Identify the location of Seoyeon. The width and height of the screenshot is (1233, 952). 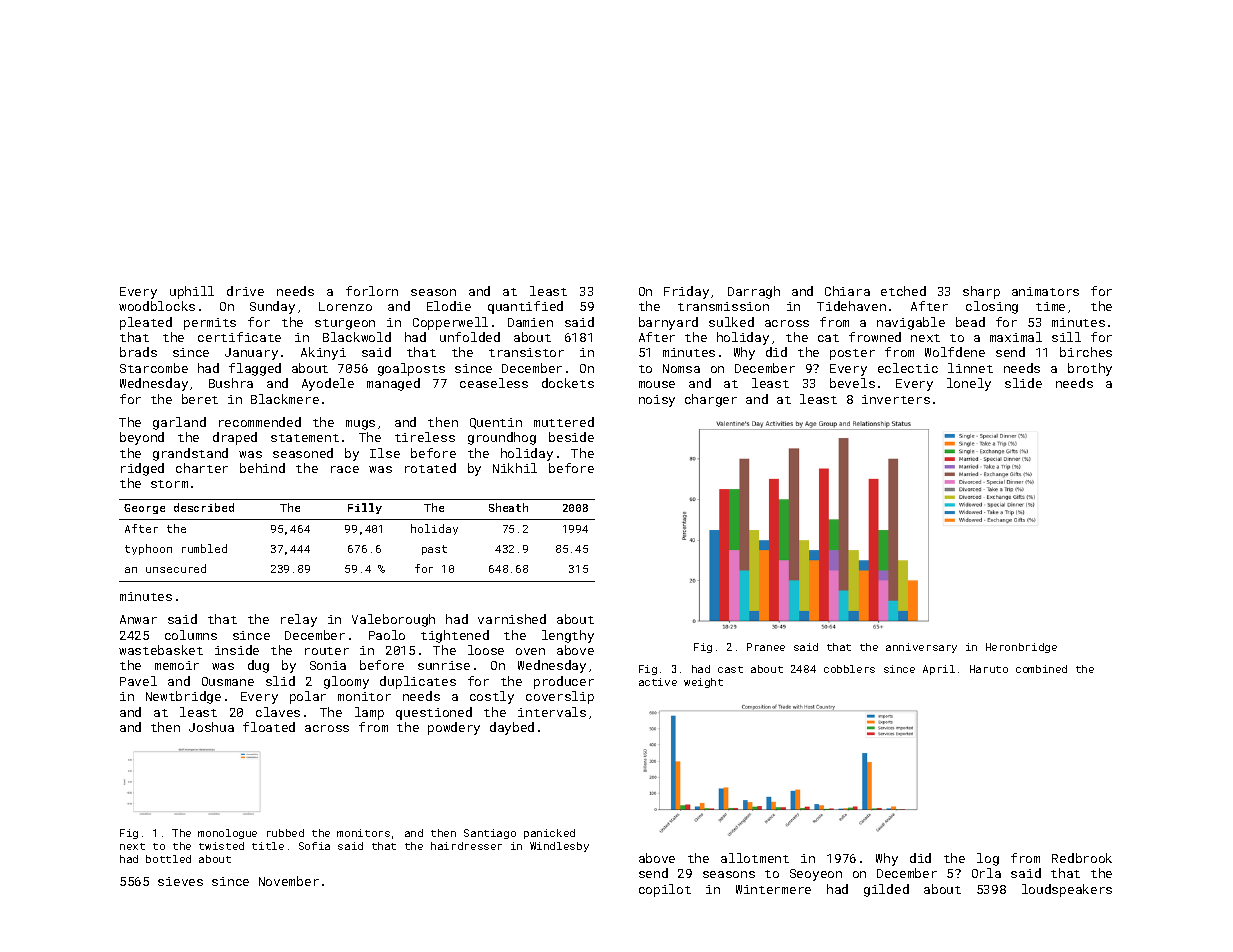
(816, 875).
